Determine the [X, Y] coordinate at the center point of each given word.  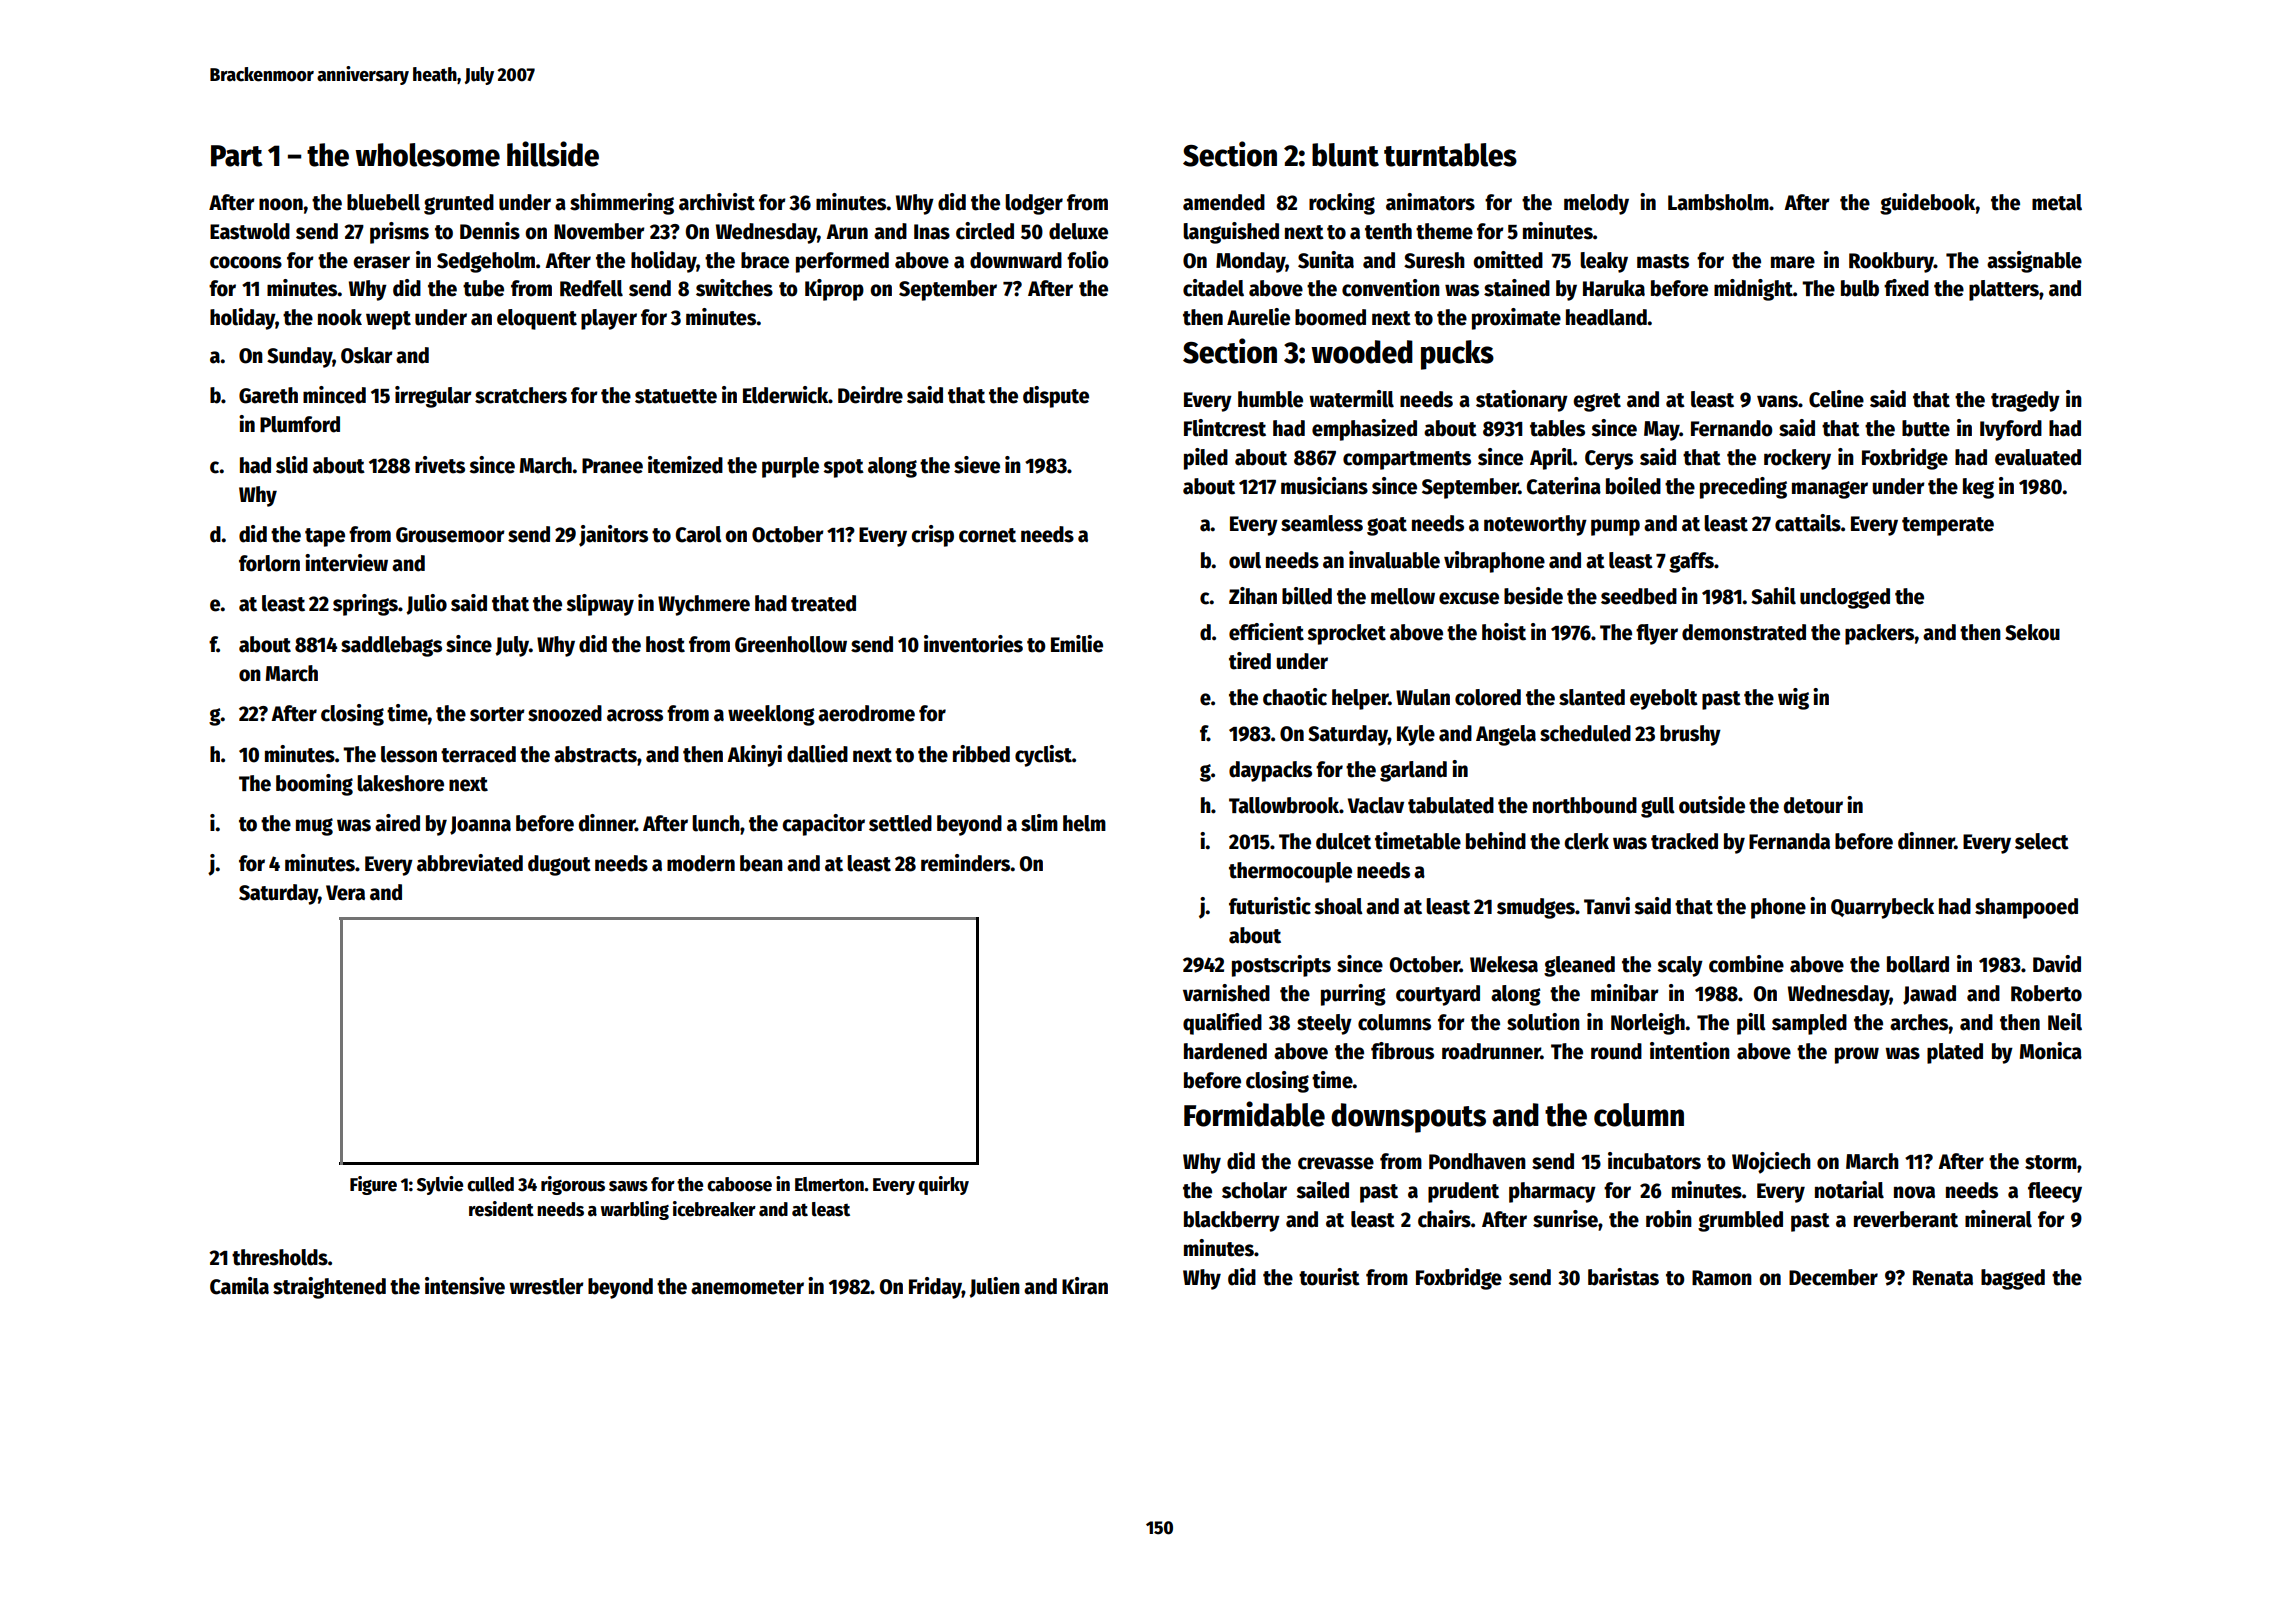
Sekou [2032, 632]
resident [501, 1209]
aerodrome [866, 713]
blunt [1345, 155]
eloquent [537, 319]
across [635, 715]
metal [2057, 202]
